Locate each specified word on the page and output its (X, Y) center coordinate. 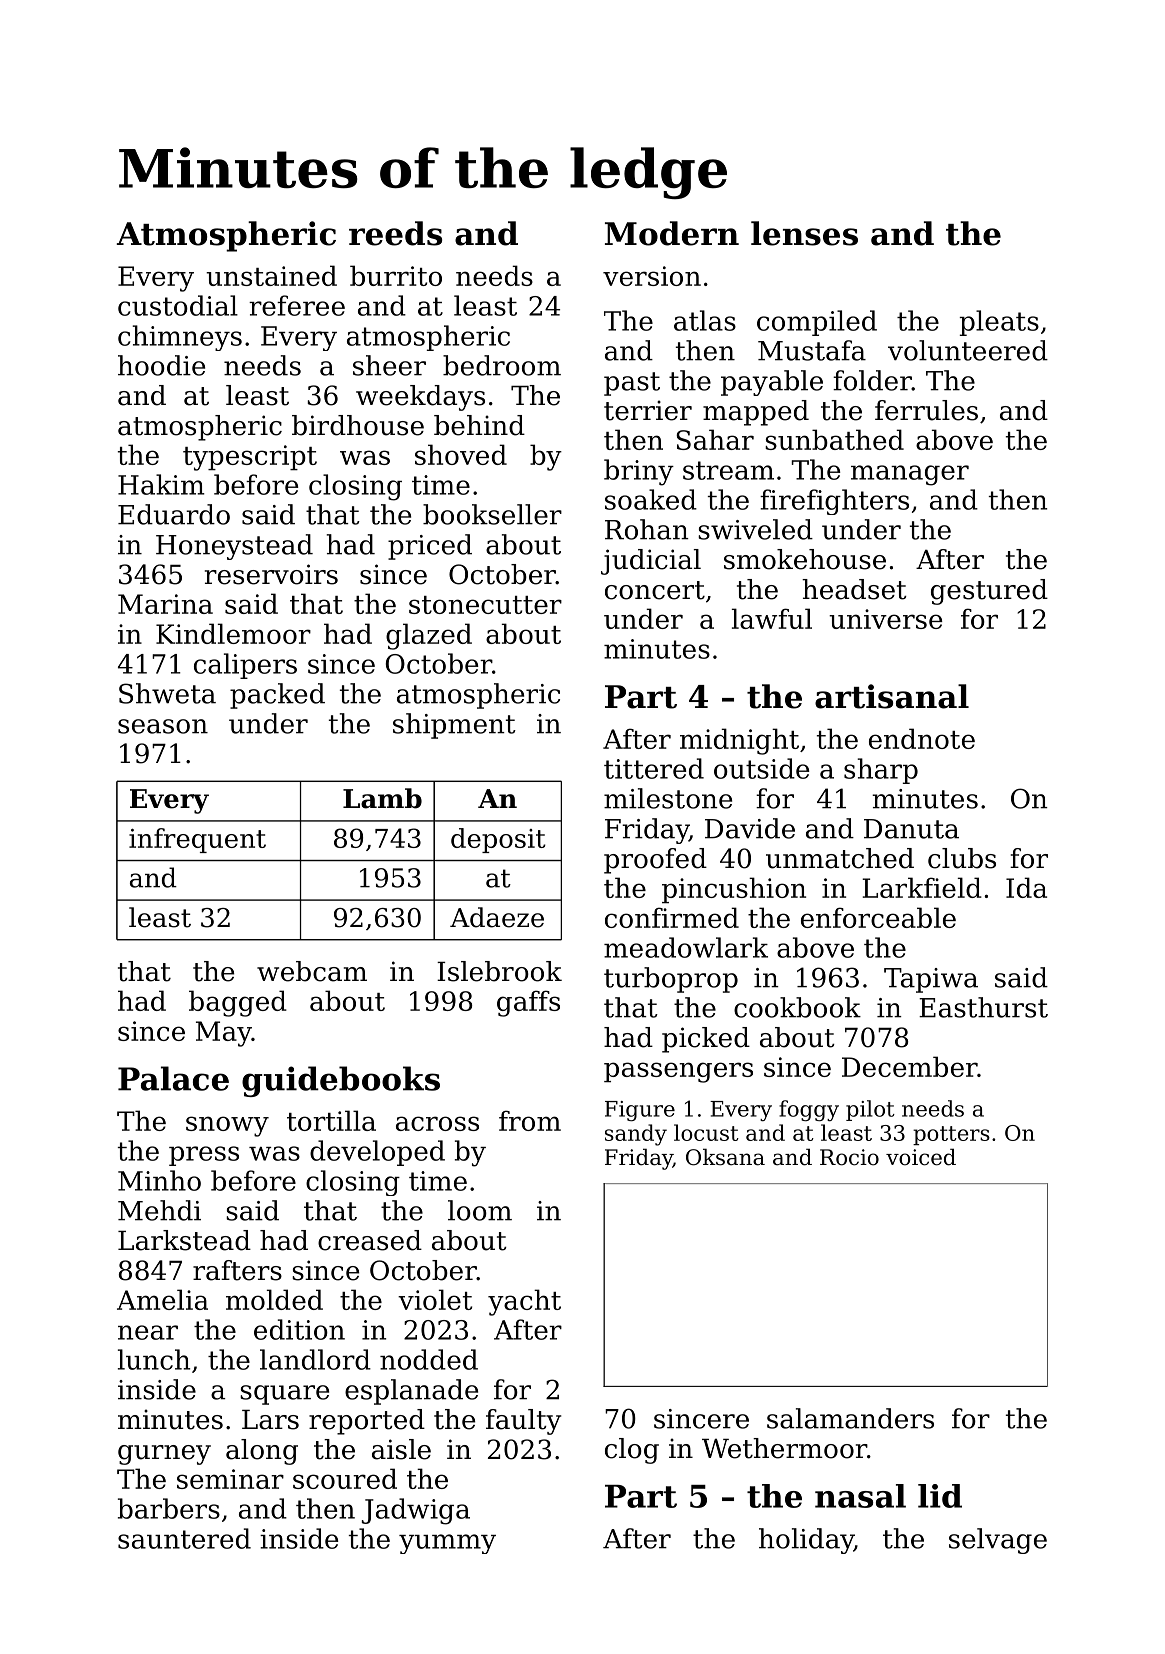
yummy (447, 1544)
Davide (750, 828)
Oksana (725, 1157)
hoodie (161, 365)
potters (951, 1135)
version (652, 276)
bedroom (502, 365)
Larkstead (184, 1240)
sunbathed (834, 439)
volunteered (968, 350)
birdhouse (358, 425)
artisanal (892, 696)
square (284, 1395)
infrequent (197, 840)
